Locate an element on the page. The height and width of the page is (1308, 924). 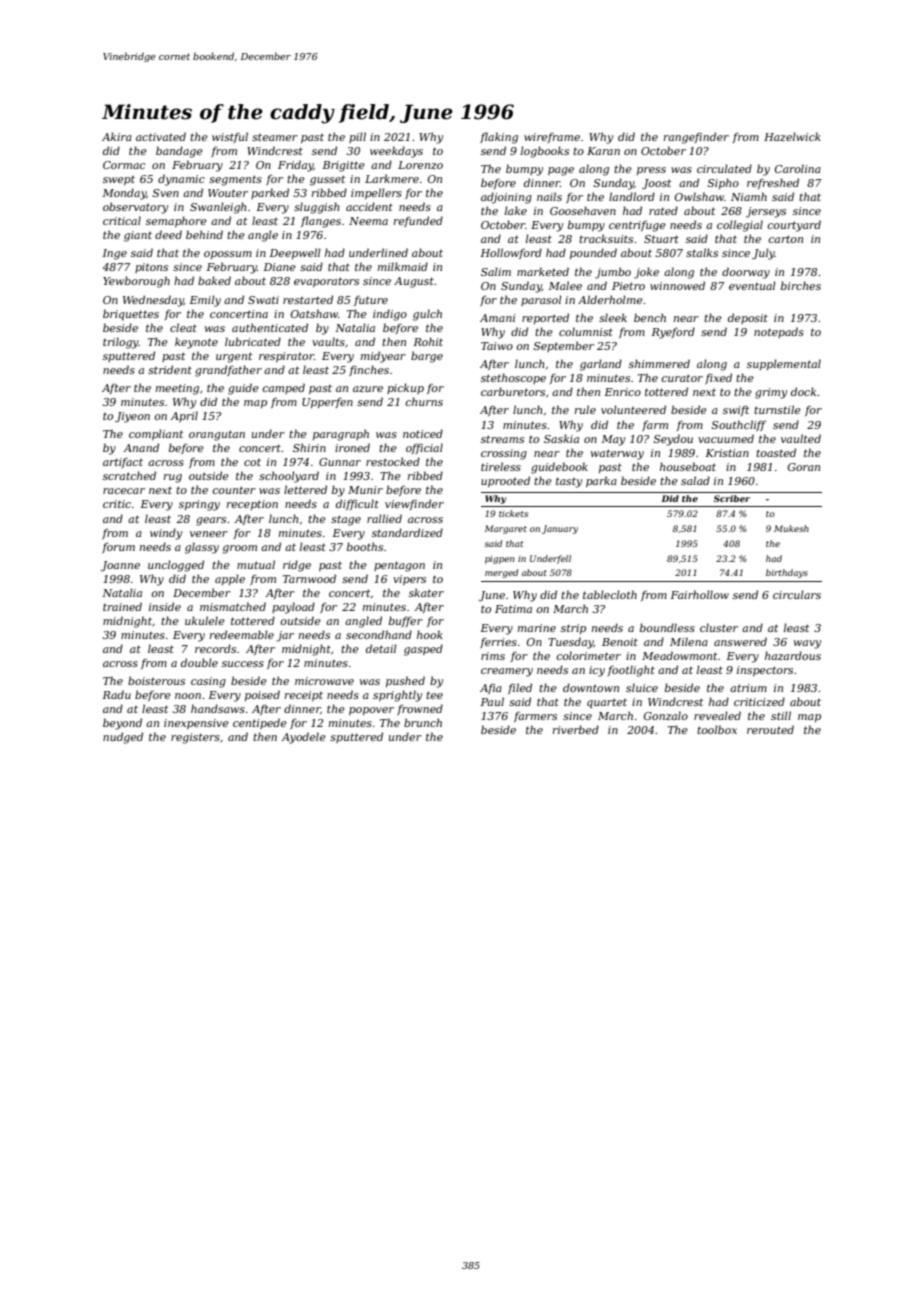
lake is located at coordinates (516, 210).
